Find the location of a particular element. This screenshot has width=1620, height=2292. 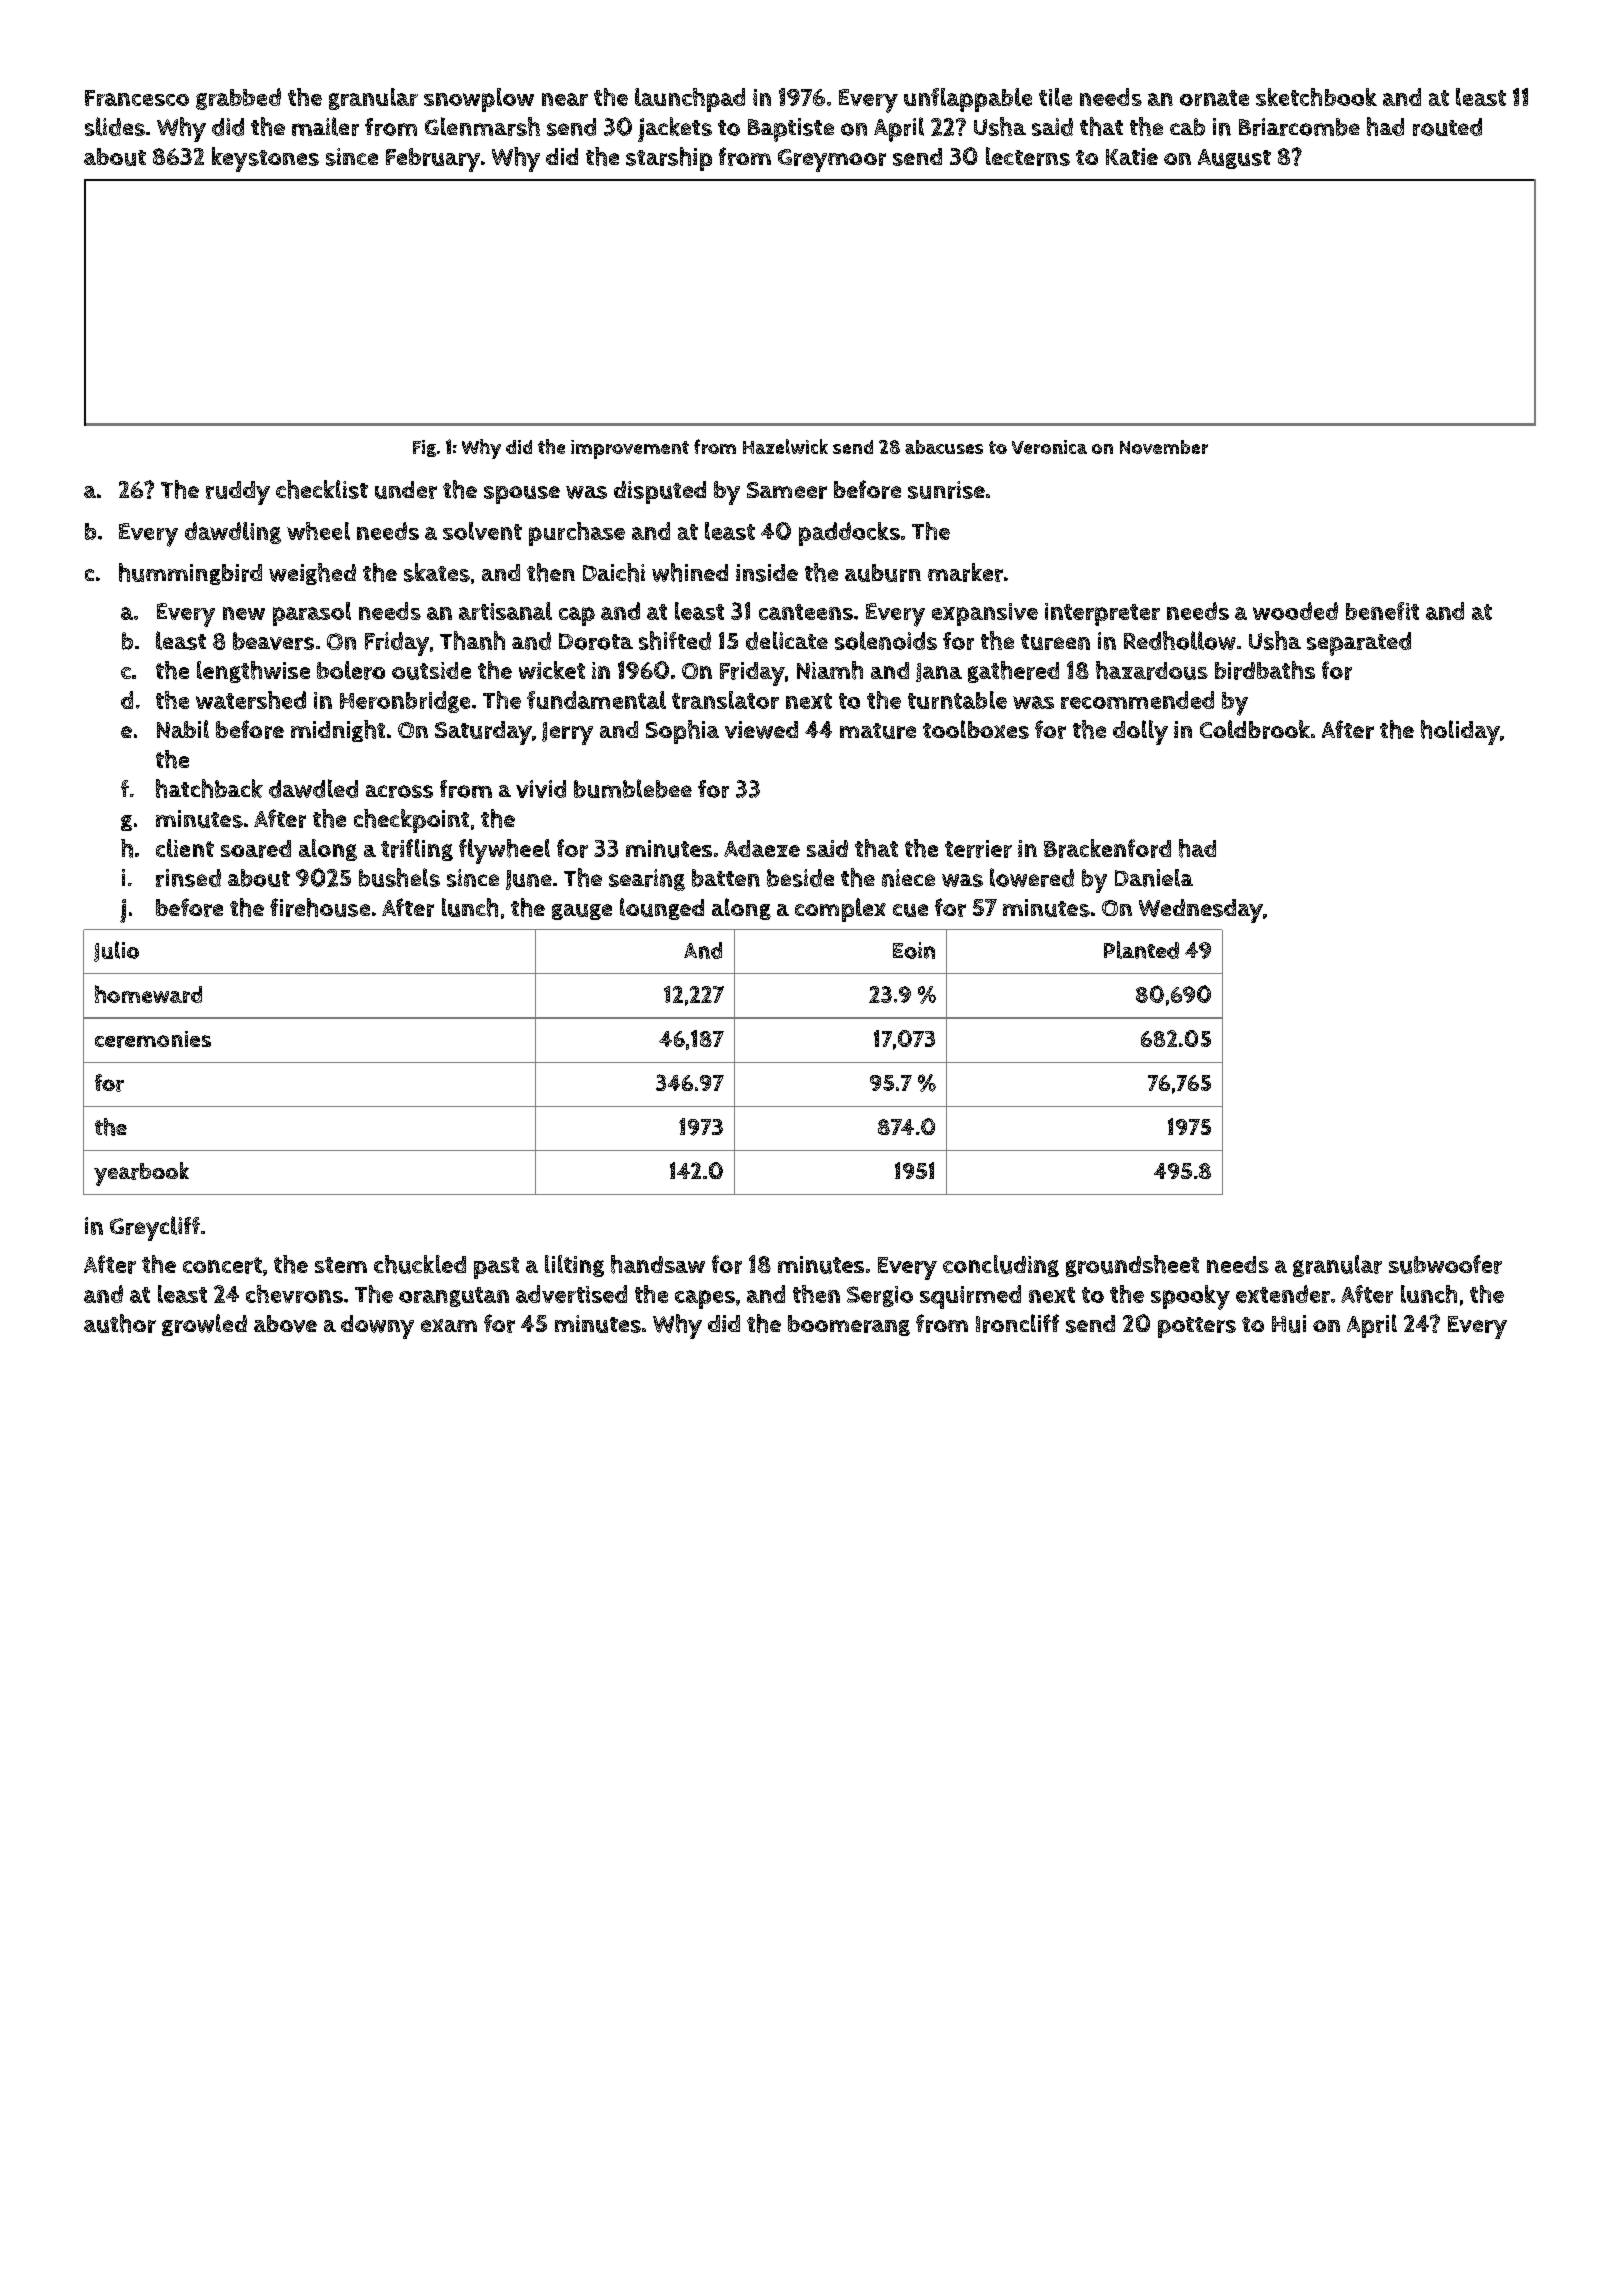

wooded is located at coordinates (1295, 611).
